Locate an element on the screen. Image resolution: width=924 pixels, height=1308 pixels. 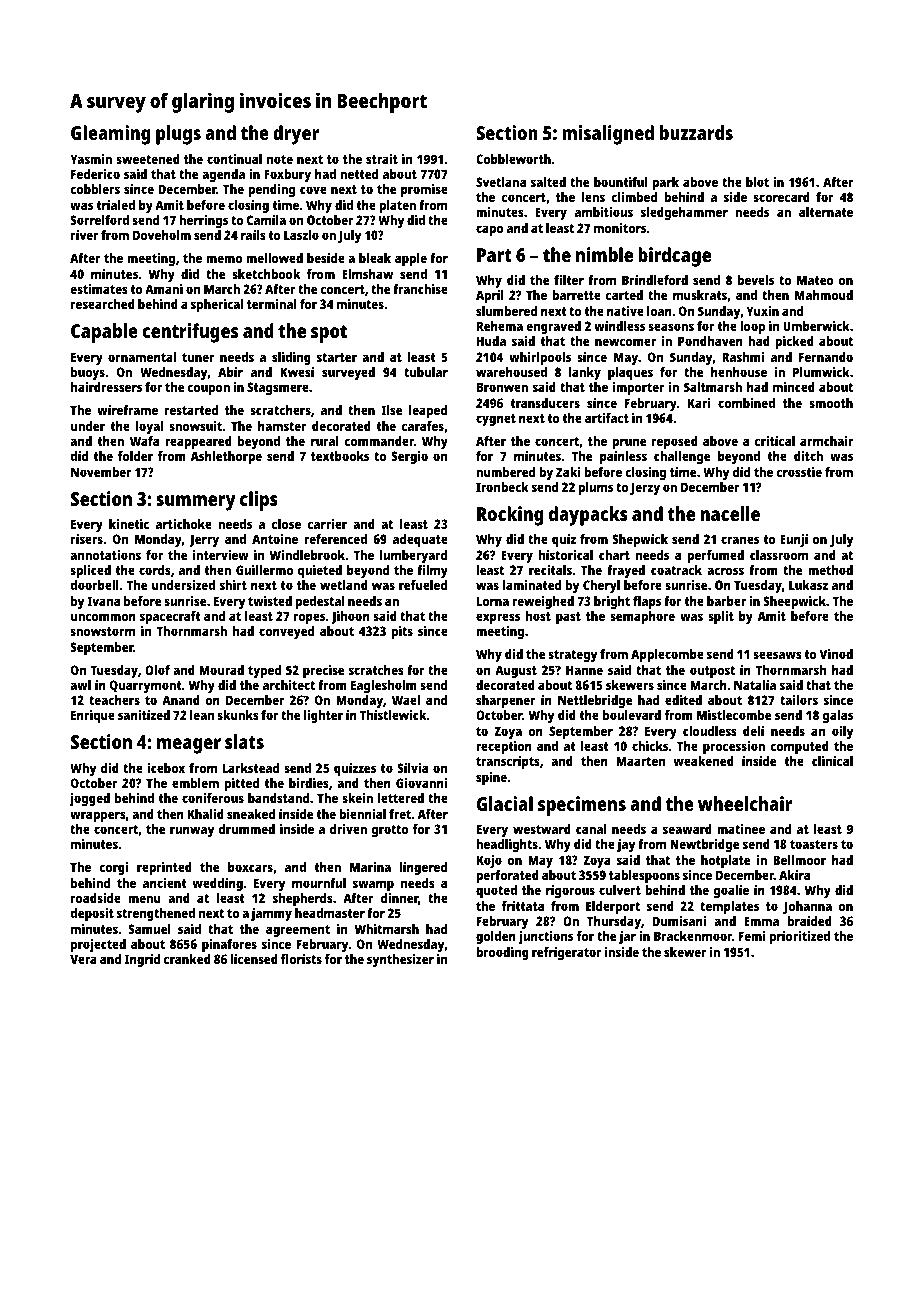
Lorna is located at coordinates (493, 601).
